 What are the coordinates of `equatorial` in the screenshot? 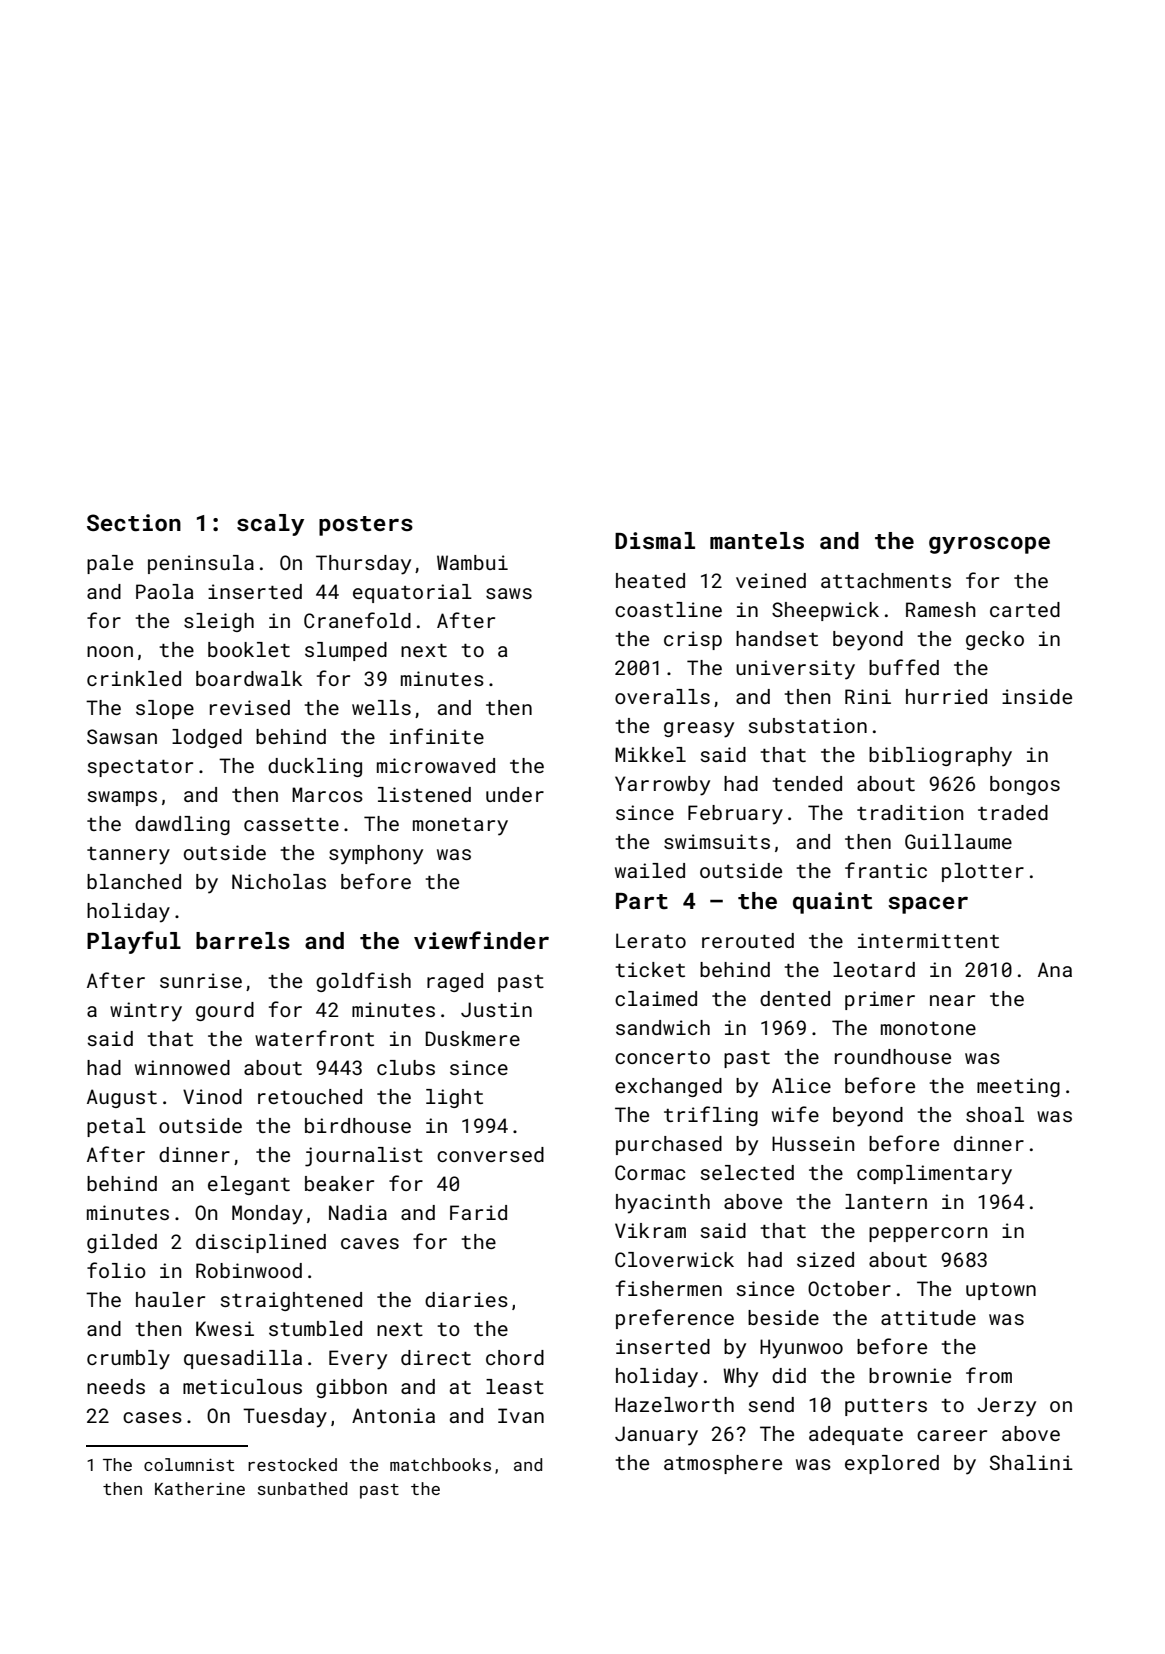 It's located at (412, 593).
